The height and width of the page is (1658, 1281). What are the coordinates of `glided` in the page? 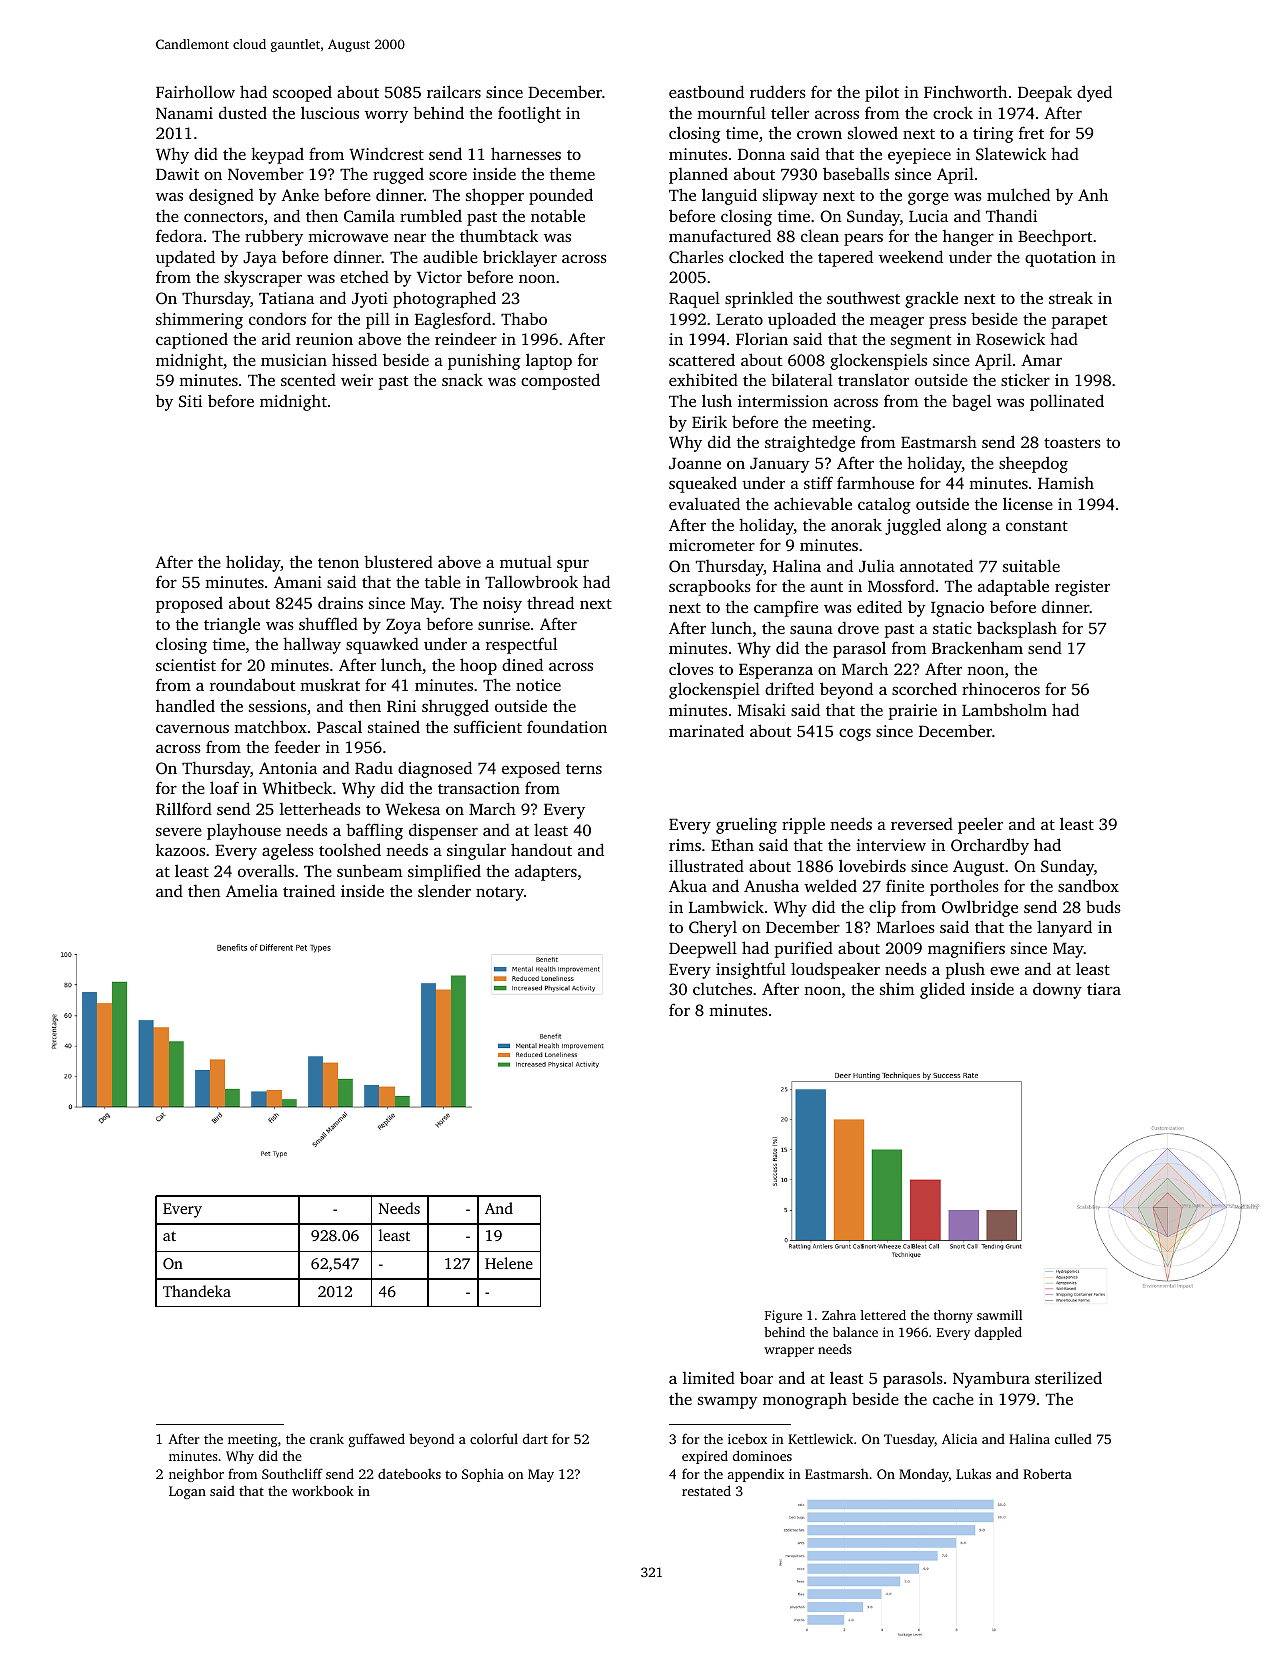 It's located at (942, 990).
